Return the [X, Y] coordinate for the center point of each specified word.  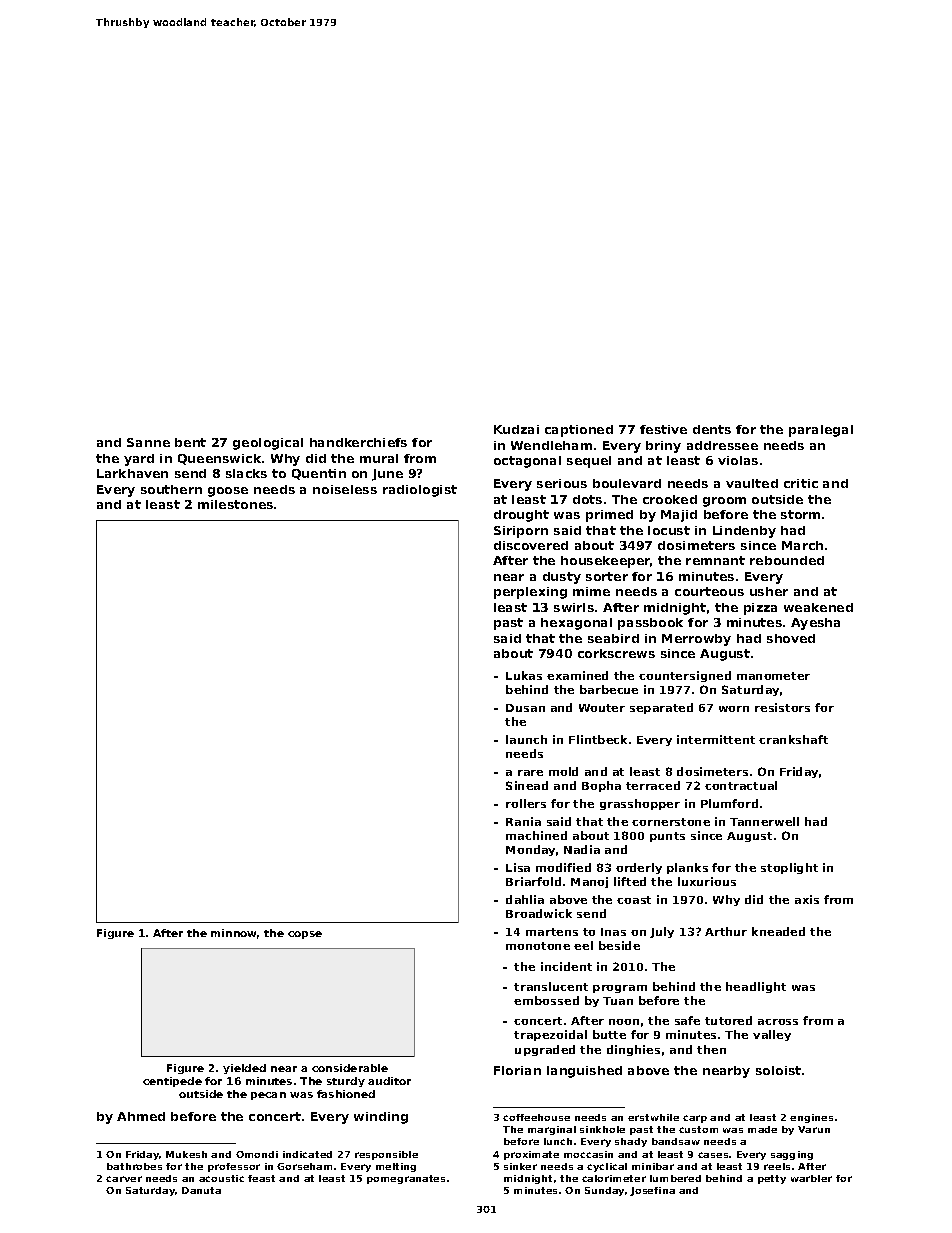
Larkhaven [132, 473]
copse [305, 935]
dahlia [525, 899]
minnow [233, 933]
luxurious [707, 881]
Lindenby [744, 532]
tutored [728, 1020]
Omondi [257, 1154]
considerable [350, 1068]
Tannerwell [764, 821]
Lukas [524, 675]
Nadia [582, 849]
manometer [773, 676]
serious [562, 483]
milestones [235, 504]
